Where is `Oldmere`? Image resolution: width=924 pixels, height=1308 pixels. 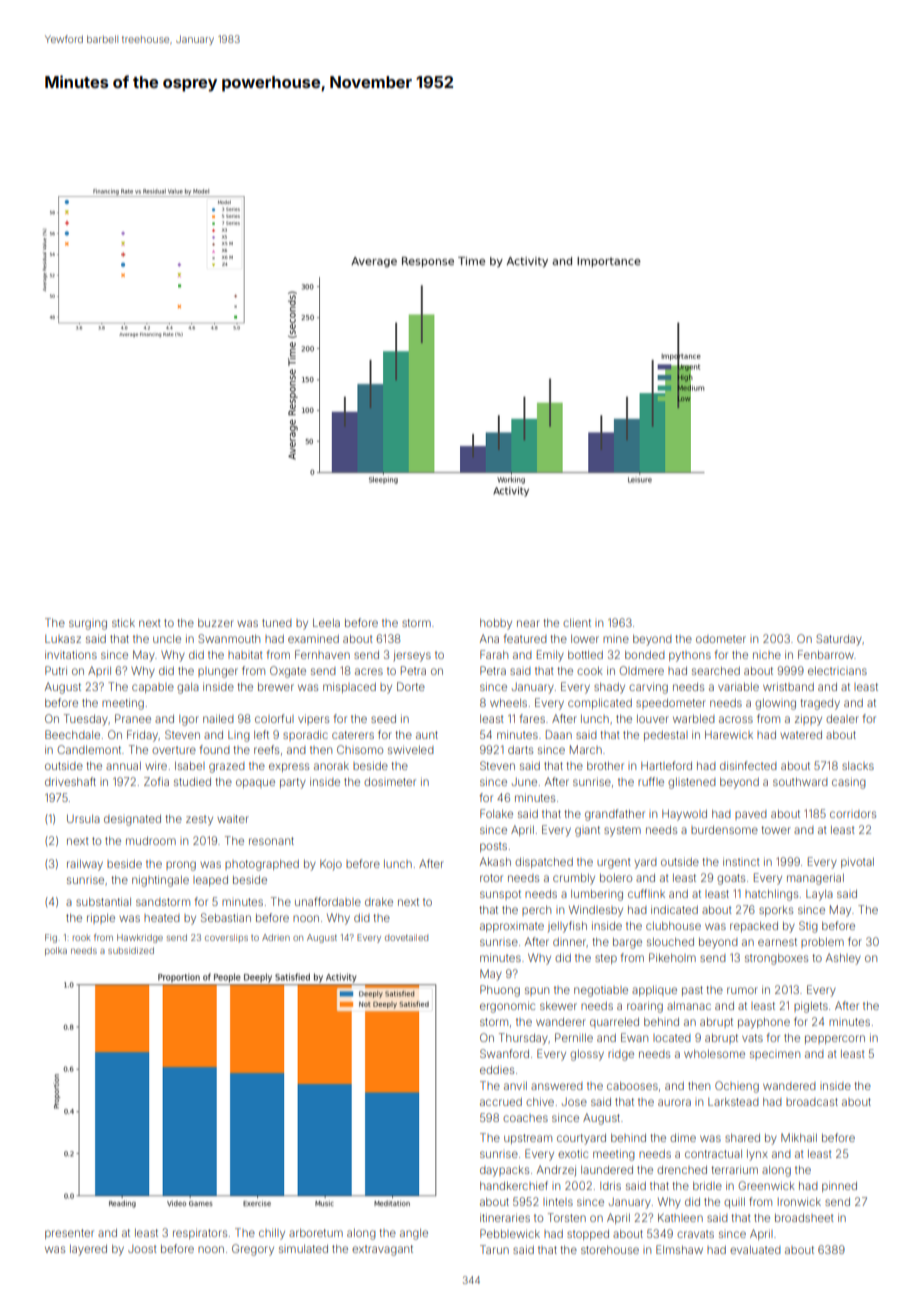
Oldmere is located at coordinates (641, 670).
